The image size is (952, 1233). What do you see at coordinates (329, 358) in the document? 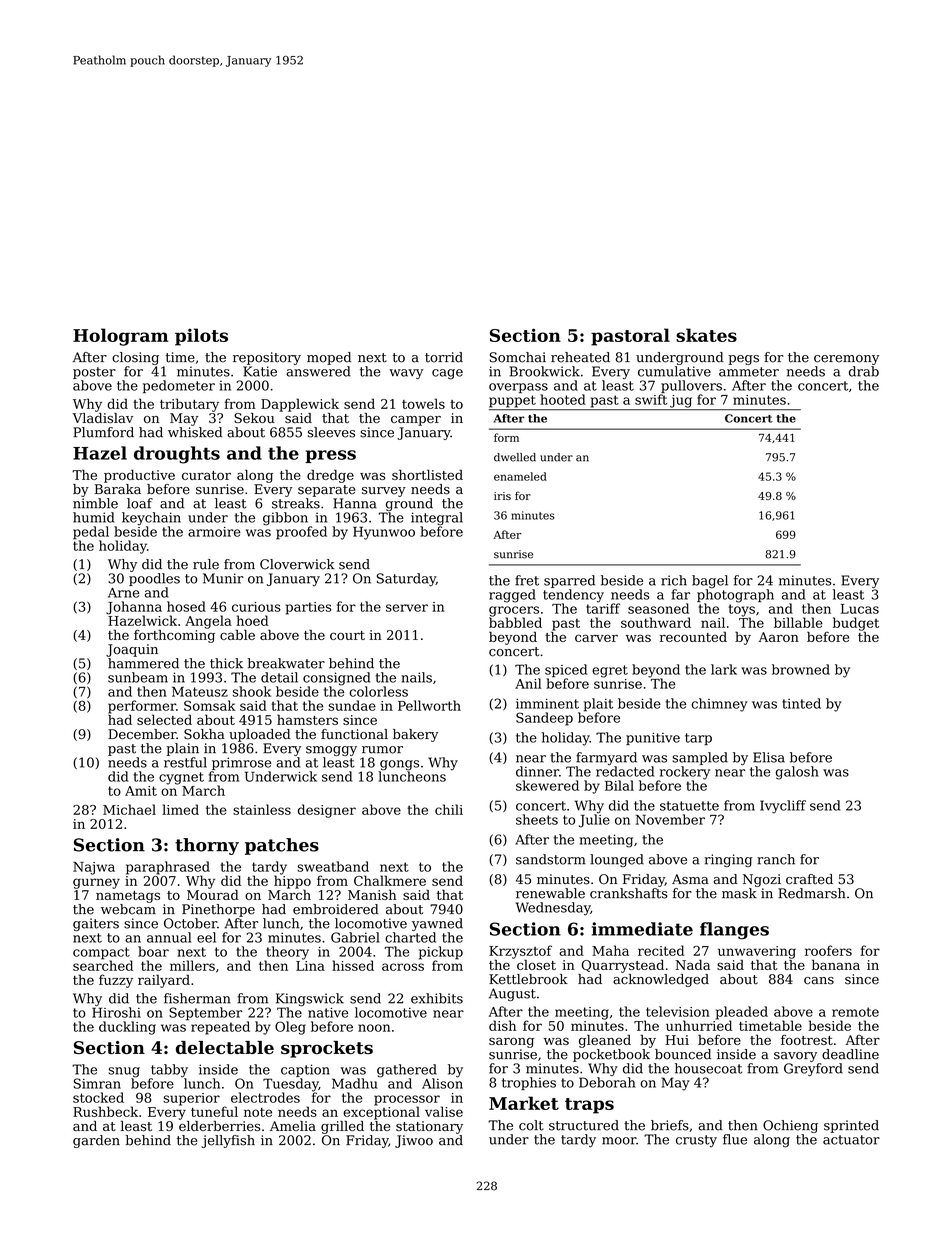
I see `moped` at bounding box center [329, 358].
